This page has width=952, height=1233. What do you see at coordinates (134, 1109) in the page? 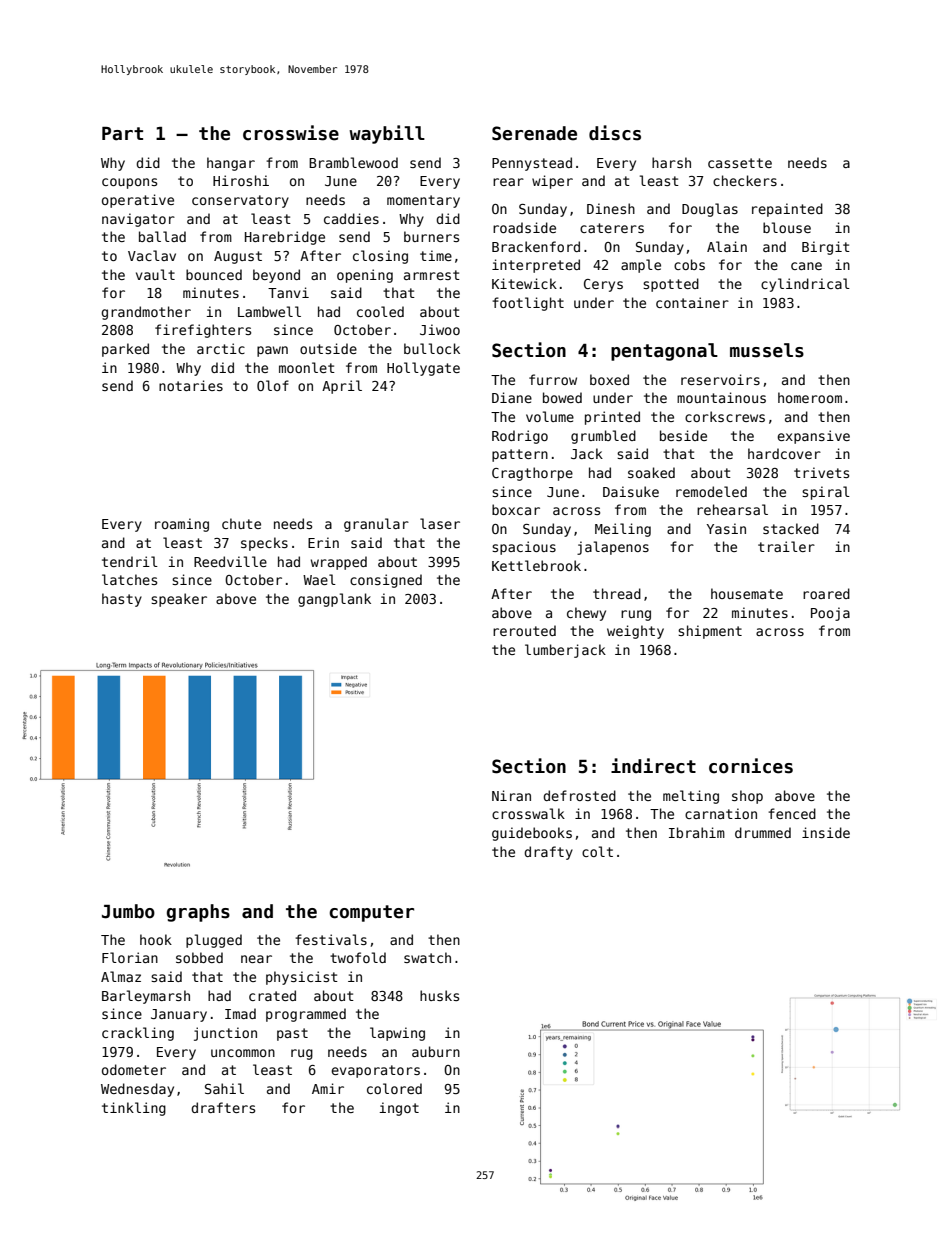
I see `tinkling` at bounding box center [134, 1109].
